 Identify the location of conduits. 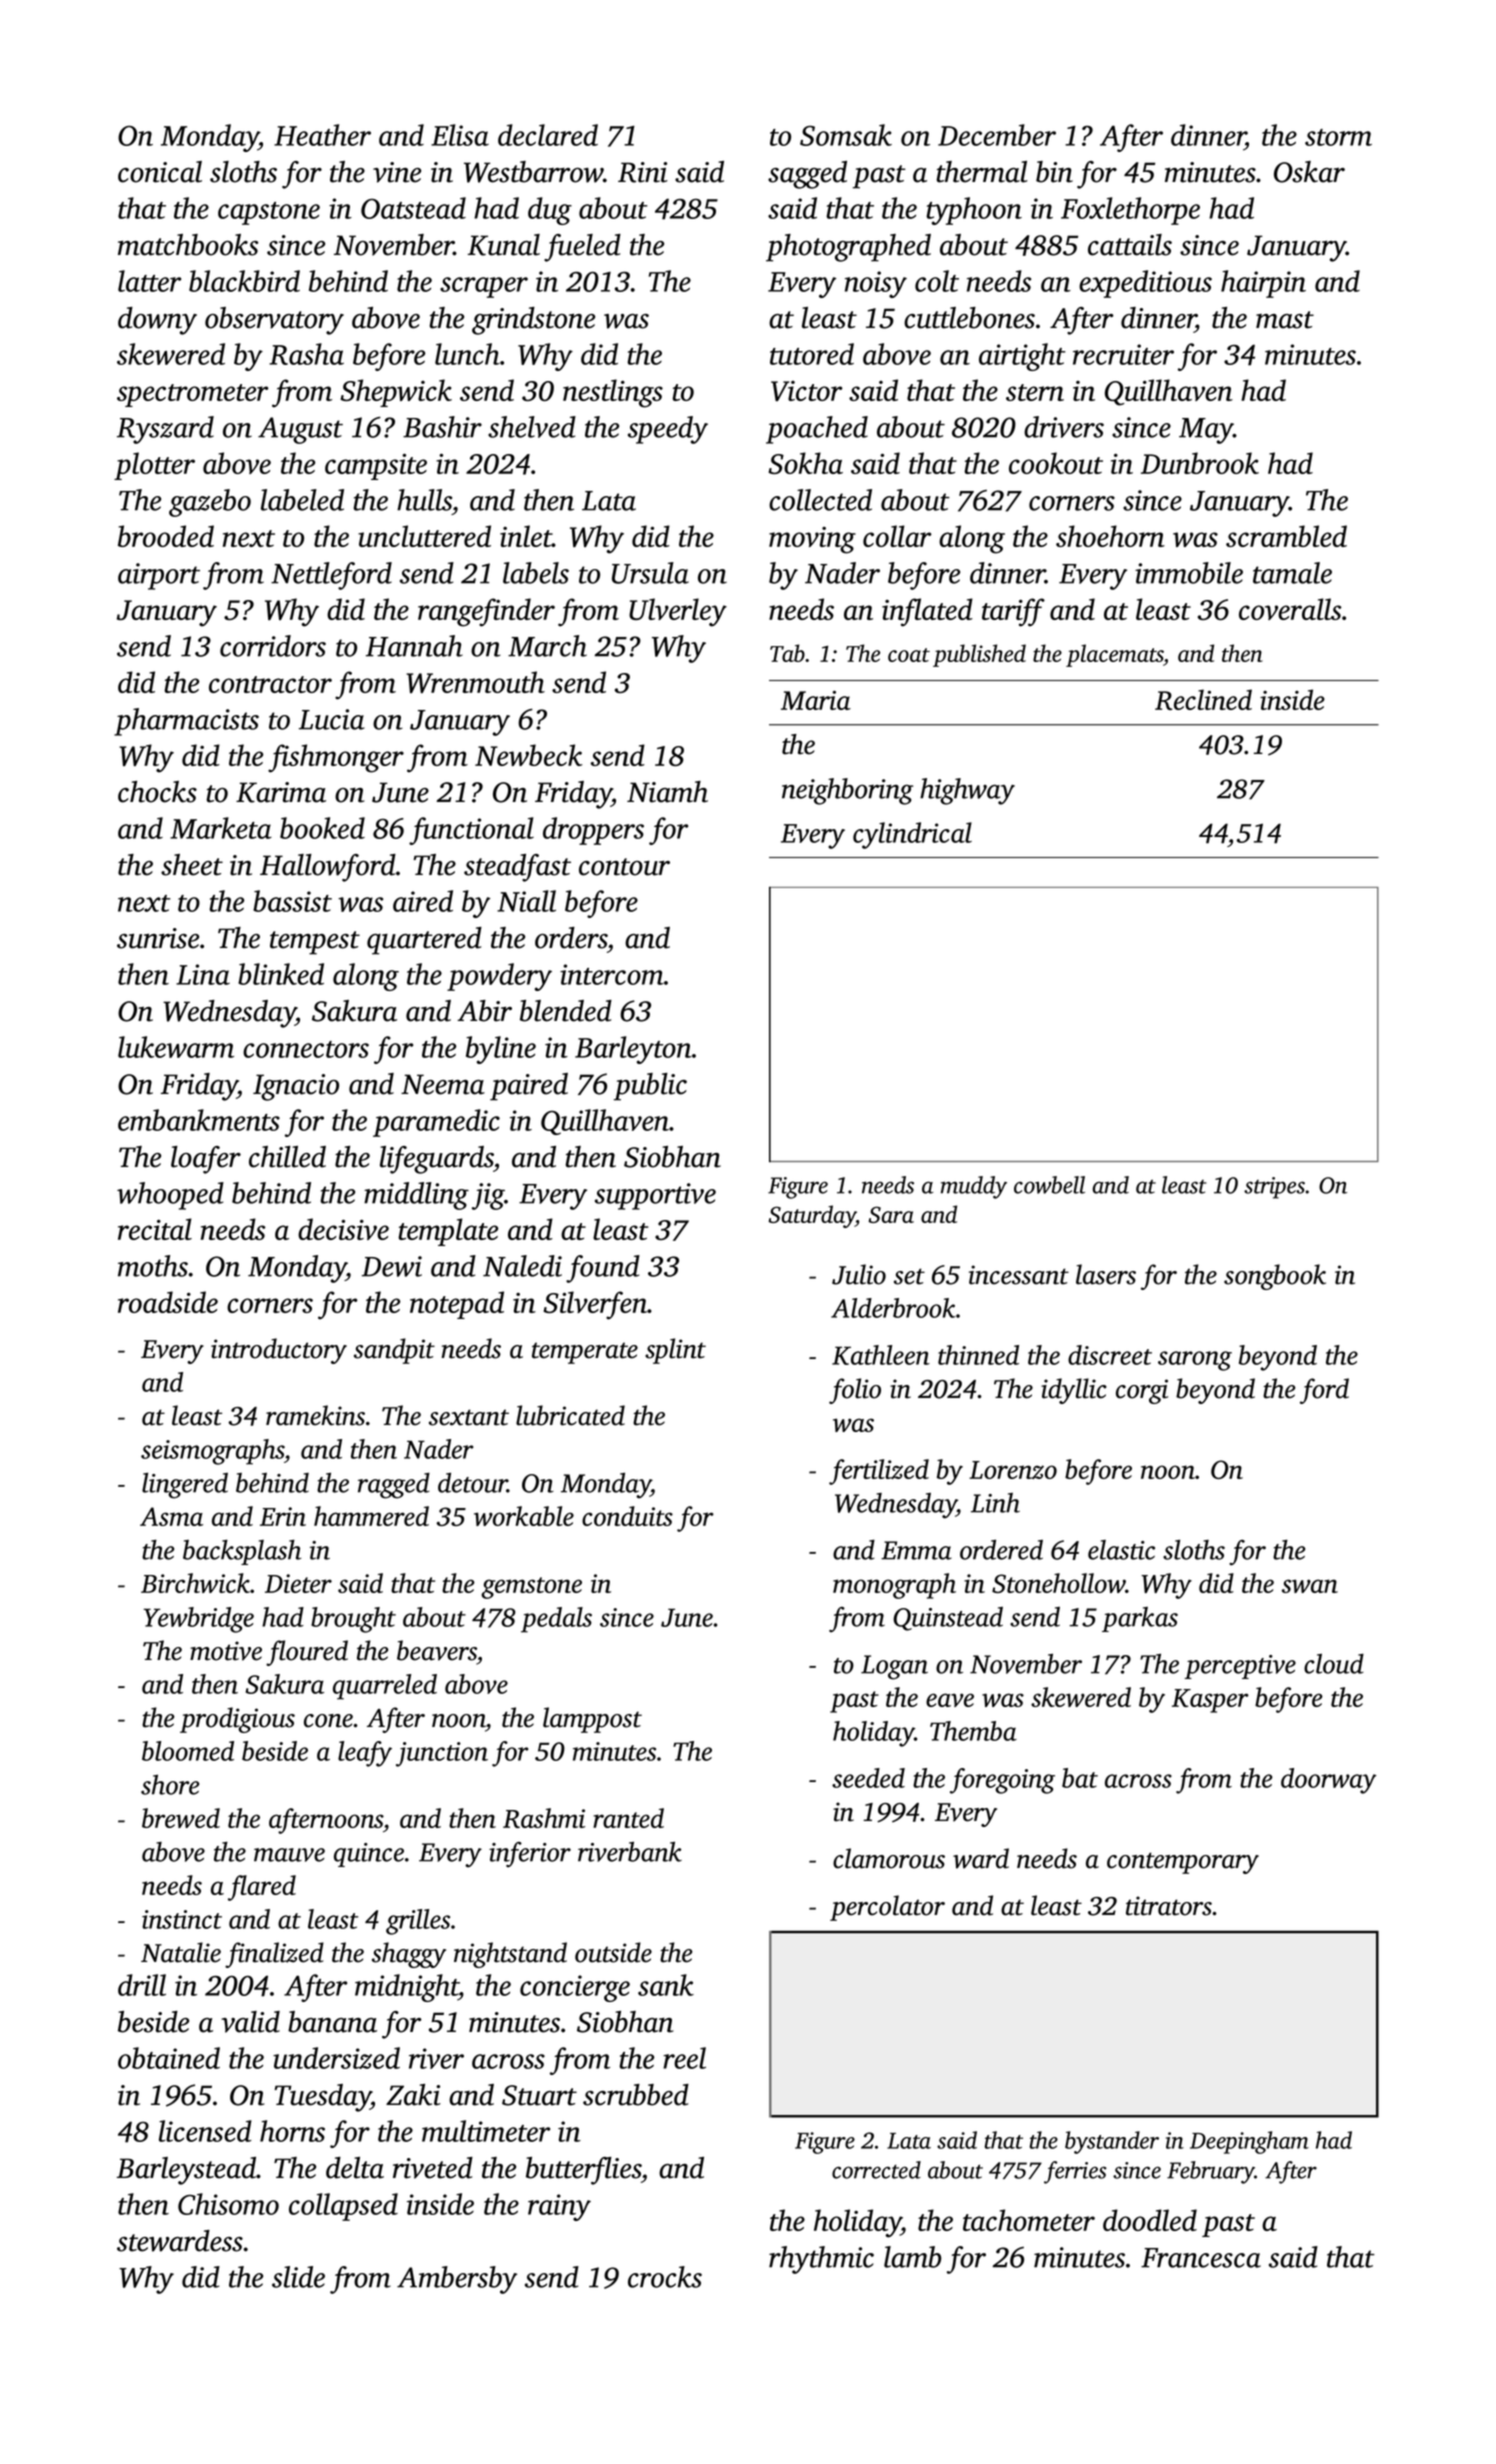
(627, 1516).
